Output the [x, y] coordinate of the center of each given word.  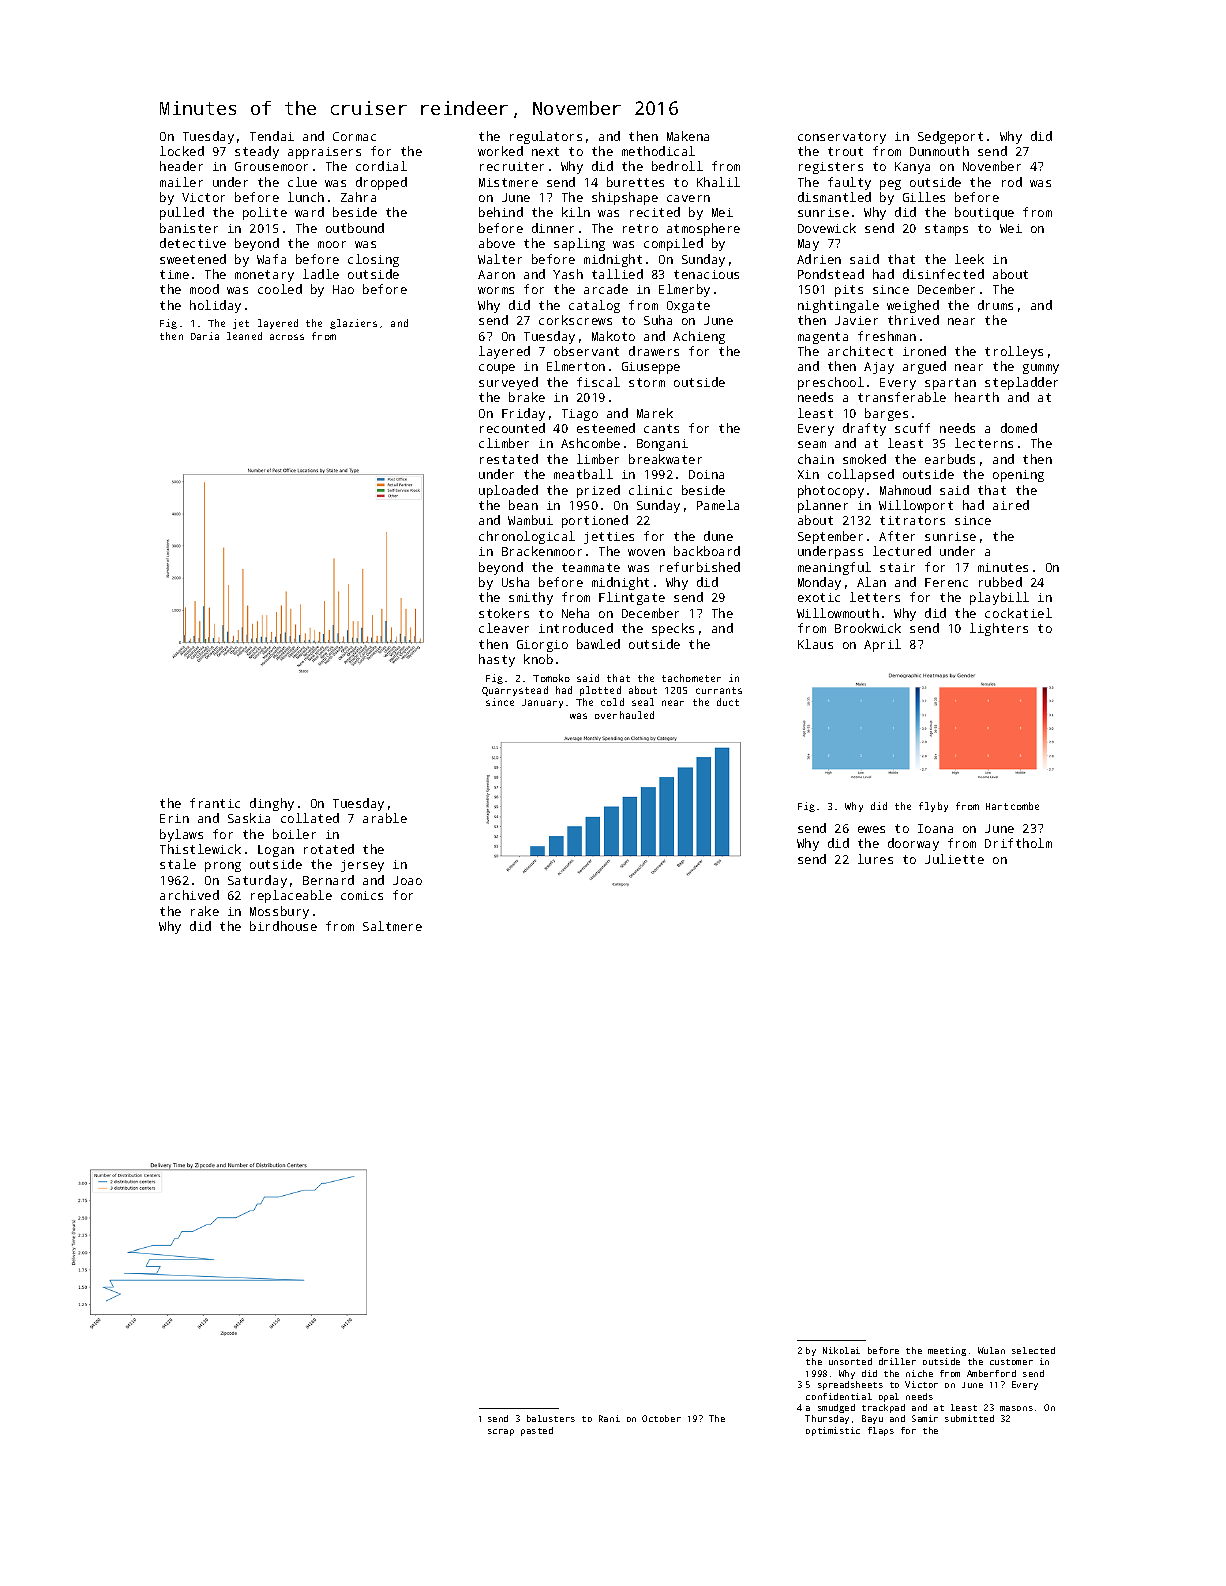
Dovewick [827, 228]
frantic [215, 803]
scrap [501, 1432]
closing [373, 260]
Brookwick [868, 628]
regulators [546, 137]
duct [728, 702]
